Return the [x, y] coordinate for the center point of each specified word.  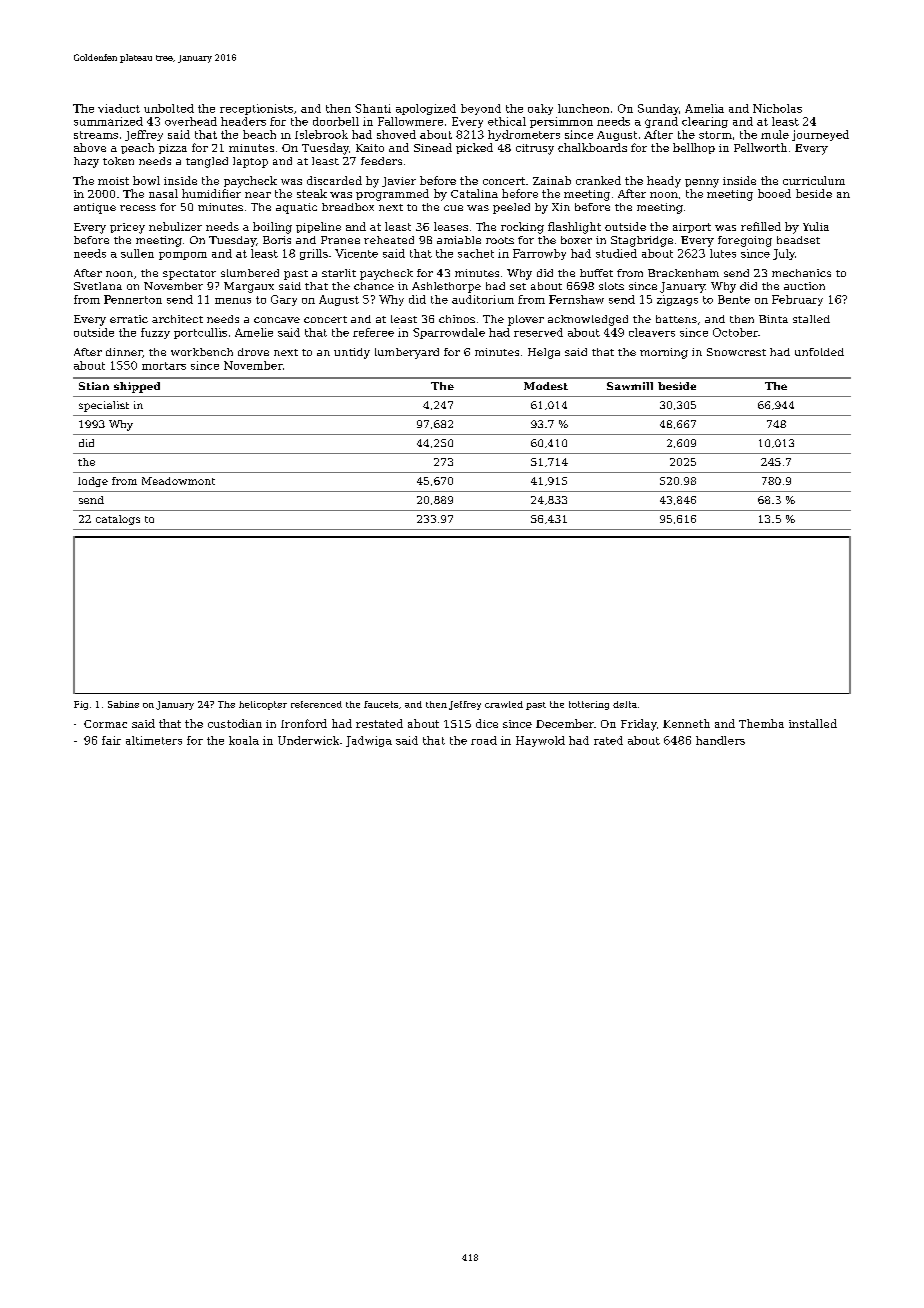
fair [111, 740]
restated [379, 723]
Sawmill [630, 386]
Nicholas [777, 108]
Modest [546, 386]
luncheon [583, 108]
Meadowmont [178, 481]
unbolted [169, 108]
